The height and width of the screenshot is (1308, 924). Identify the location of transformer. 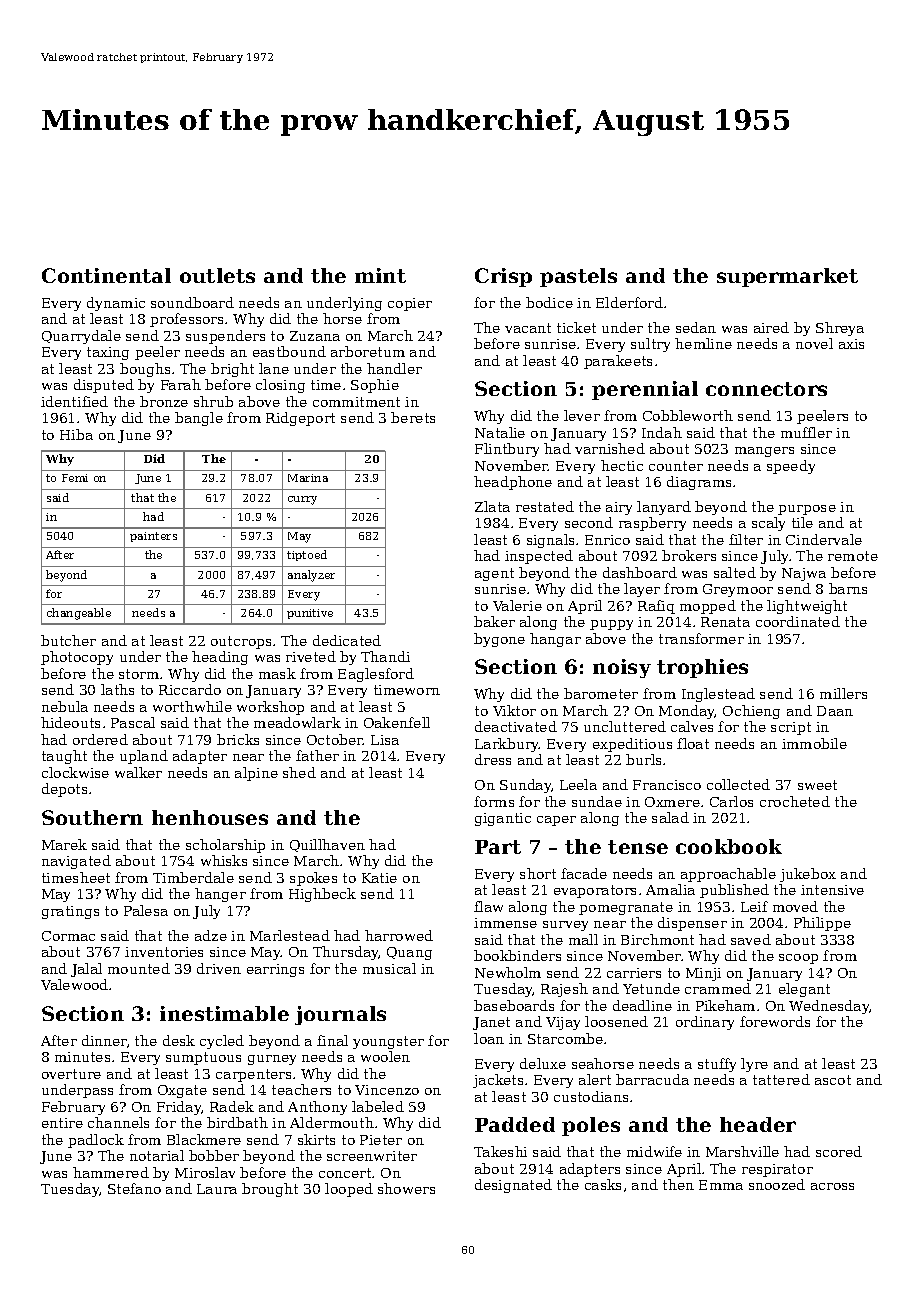
(701, 638).
